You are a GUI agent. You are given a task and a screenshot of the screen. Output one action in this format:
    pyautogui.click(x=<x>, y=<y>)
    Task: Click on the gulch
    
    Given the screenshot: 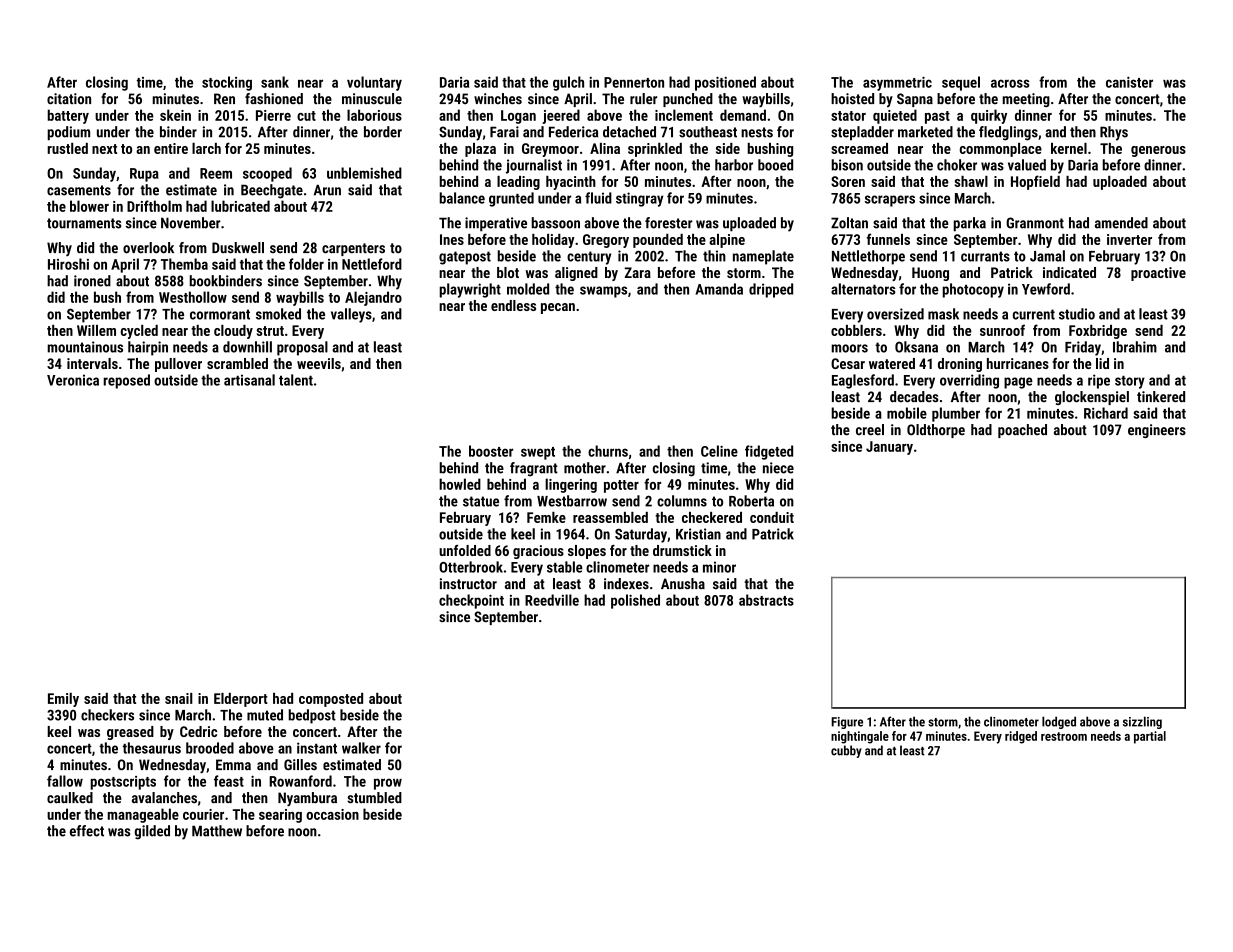 What is the action you would take?
    pyautogui.click(x=568, y=83)
